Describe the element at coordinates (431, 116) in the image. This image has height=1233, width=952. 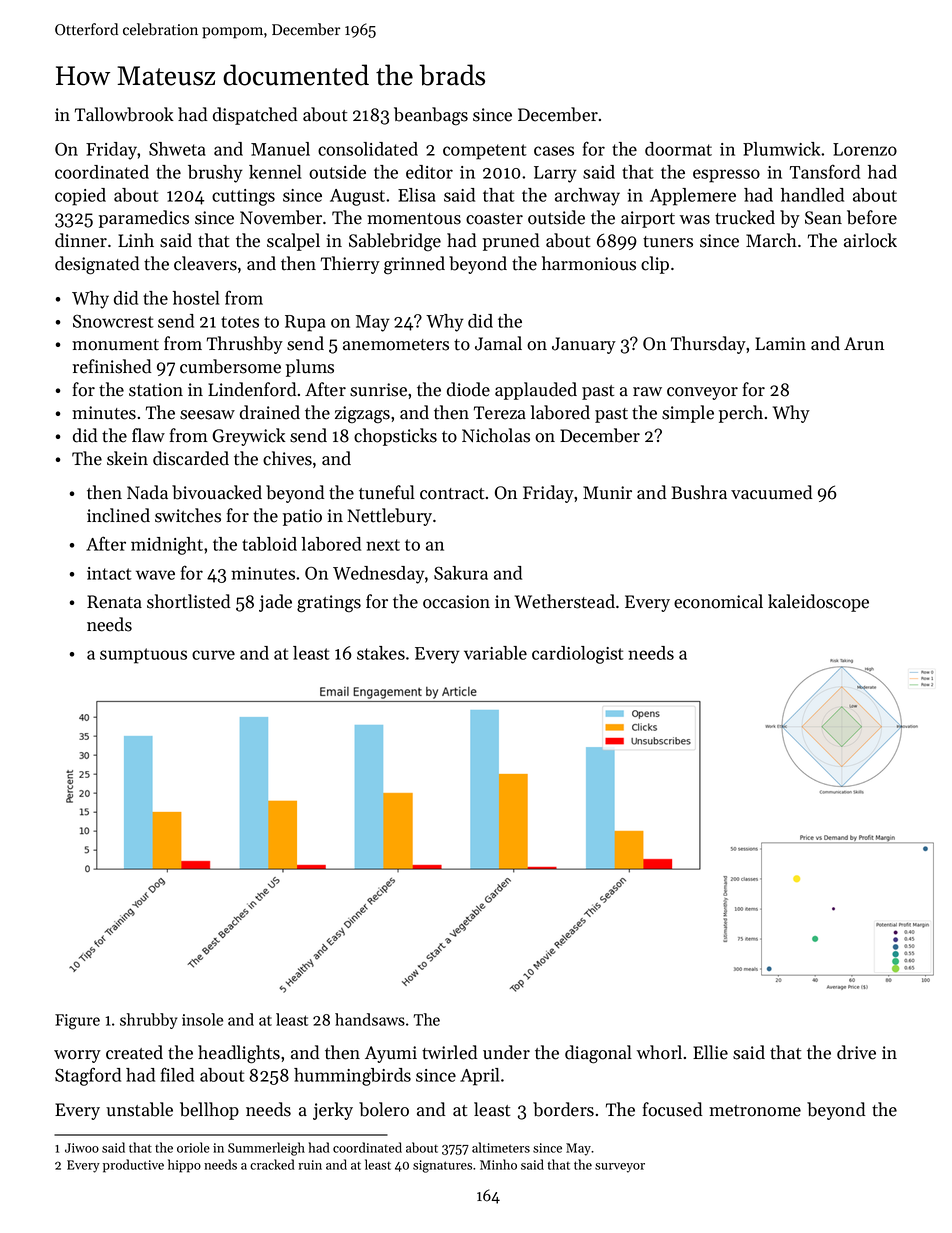
I see `beanbags` at that location.
